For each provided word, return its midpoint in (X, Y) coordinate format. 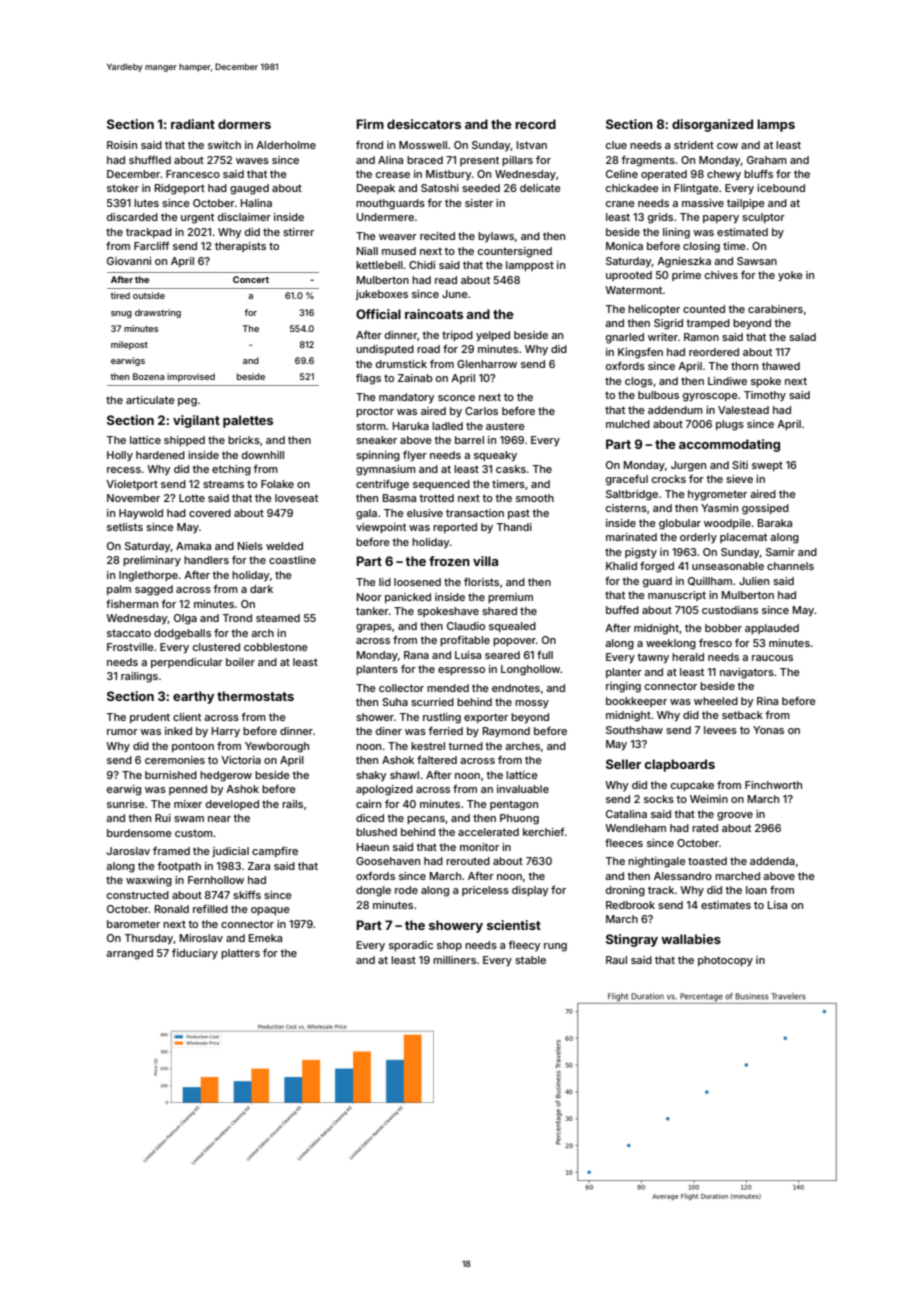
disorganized (712, 125)
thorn (744, 366)
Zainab (415, 378)
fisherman (132, 603)
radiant (193, 124)
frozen (449, 561)
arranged (129, 954)
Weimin (709, 799)
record (535, 124)
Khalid (621, 566)
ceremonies (175, 760)
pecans (426, 820)
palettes (248, 421)
